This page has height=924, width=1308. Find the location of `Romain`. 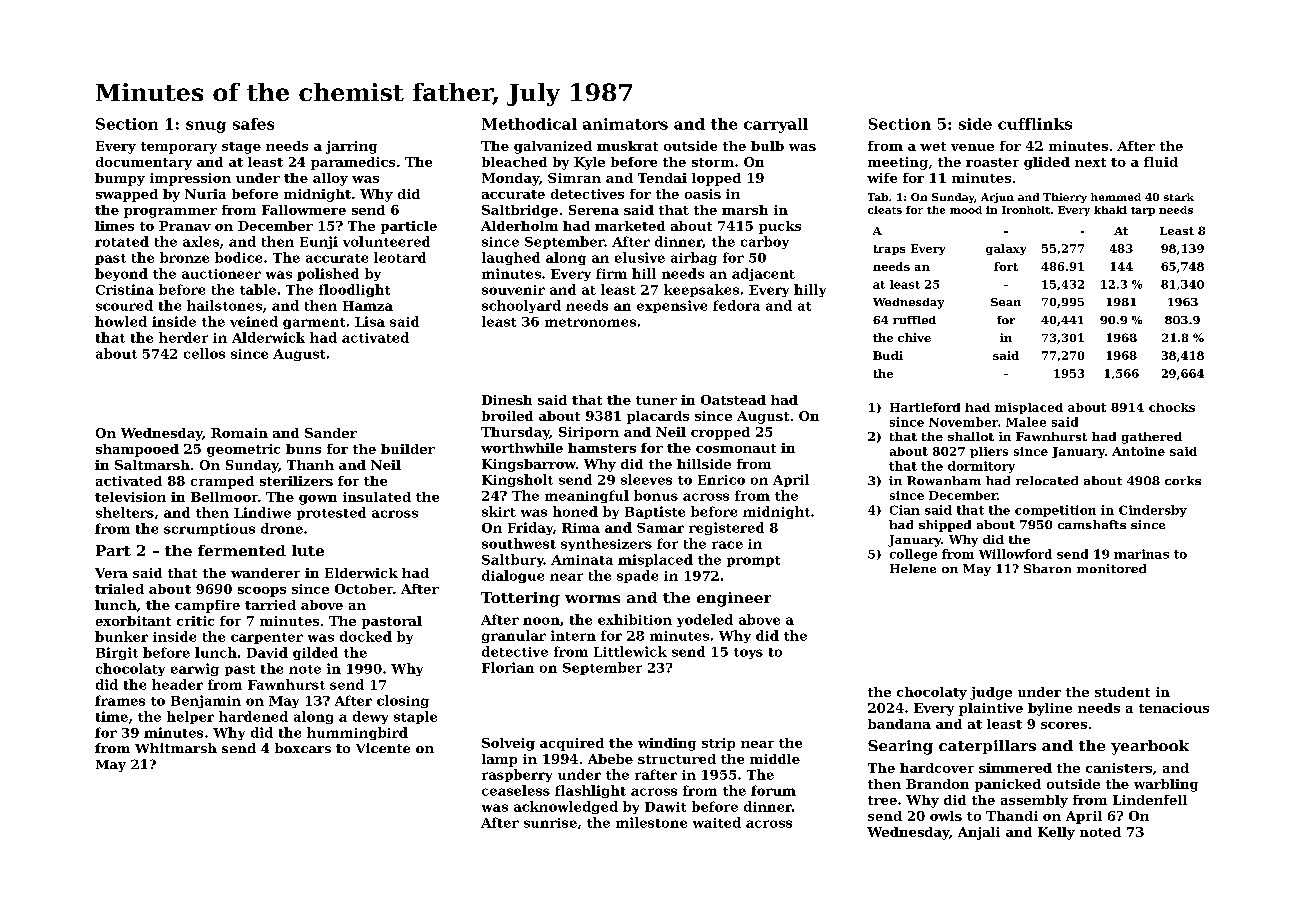

Romain is located at coordinates (239, 433).
